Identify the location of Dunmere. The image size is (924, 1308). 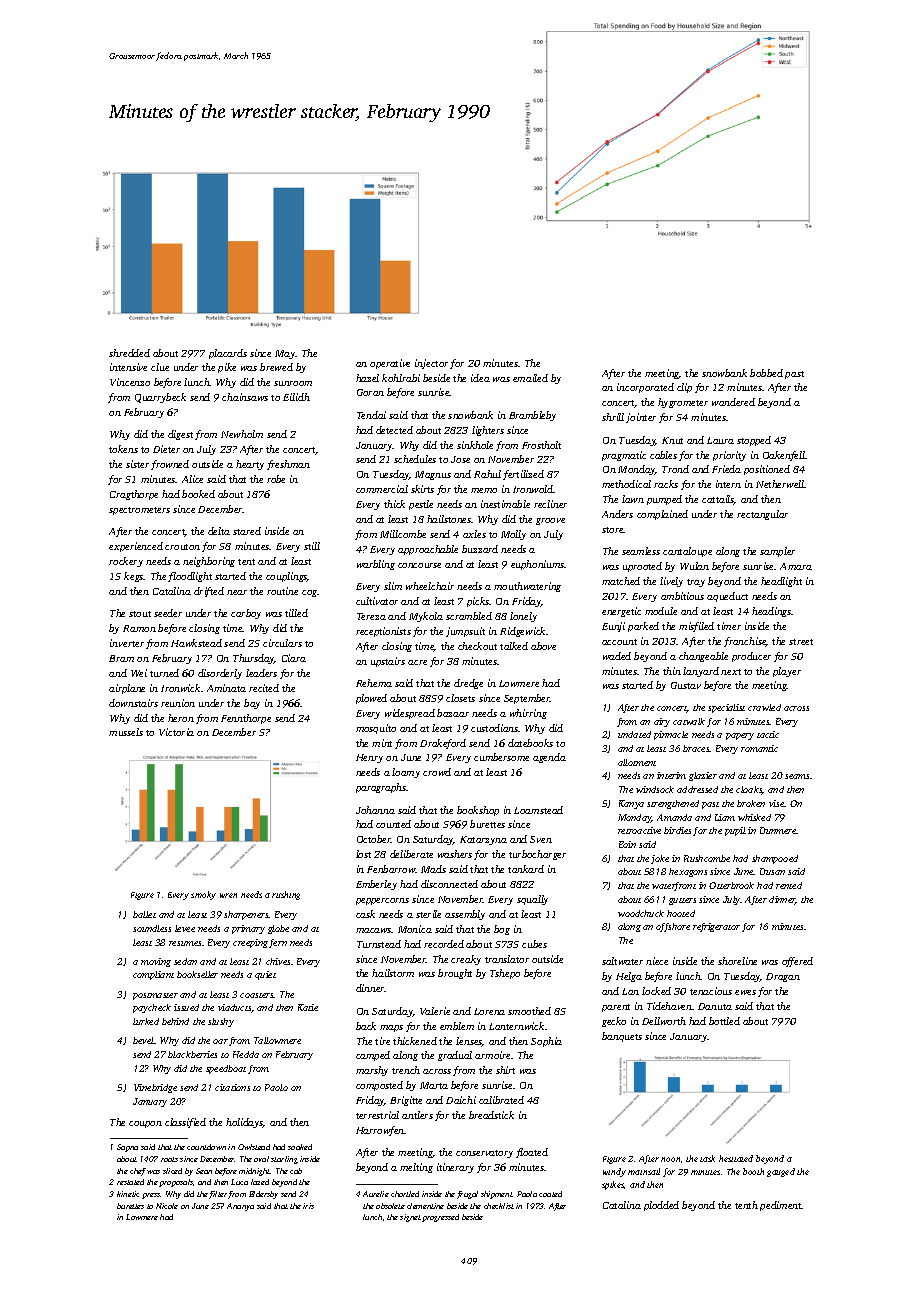
(778, 830).
